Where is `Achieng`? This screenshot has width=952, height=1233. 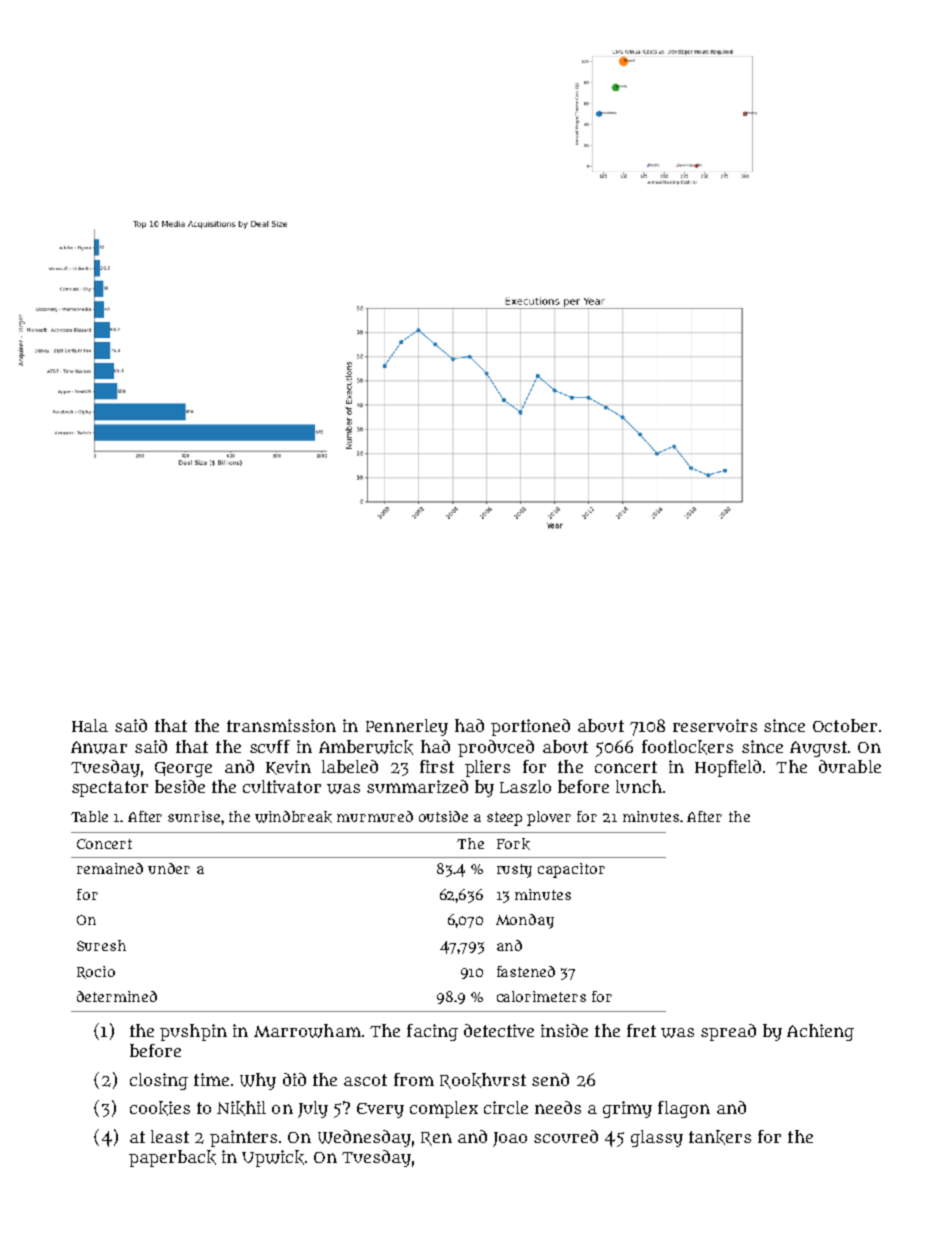
Achieng is located at coordinates (820, 1032).
